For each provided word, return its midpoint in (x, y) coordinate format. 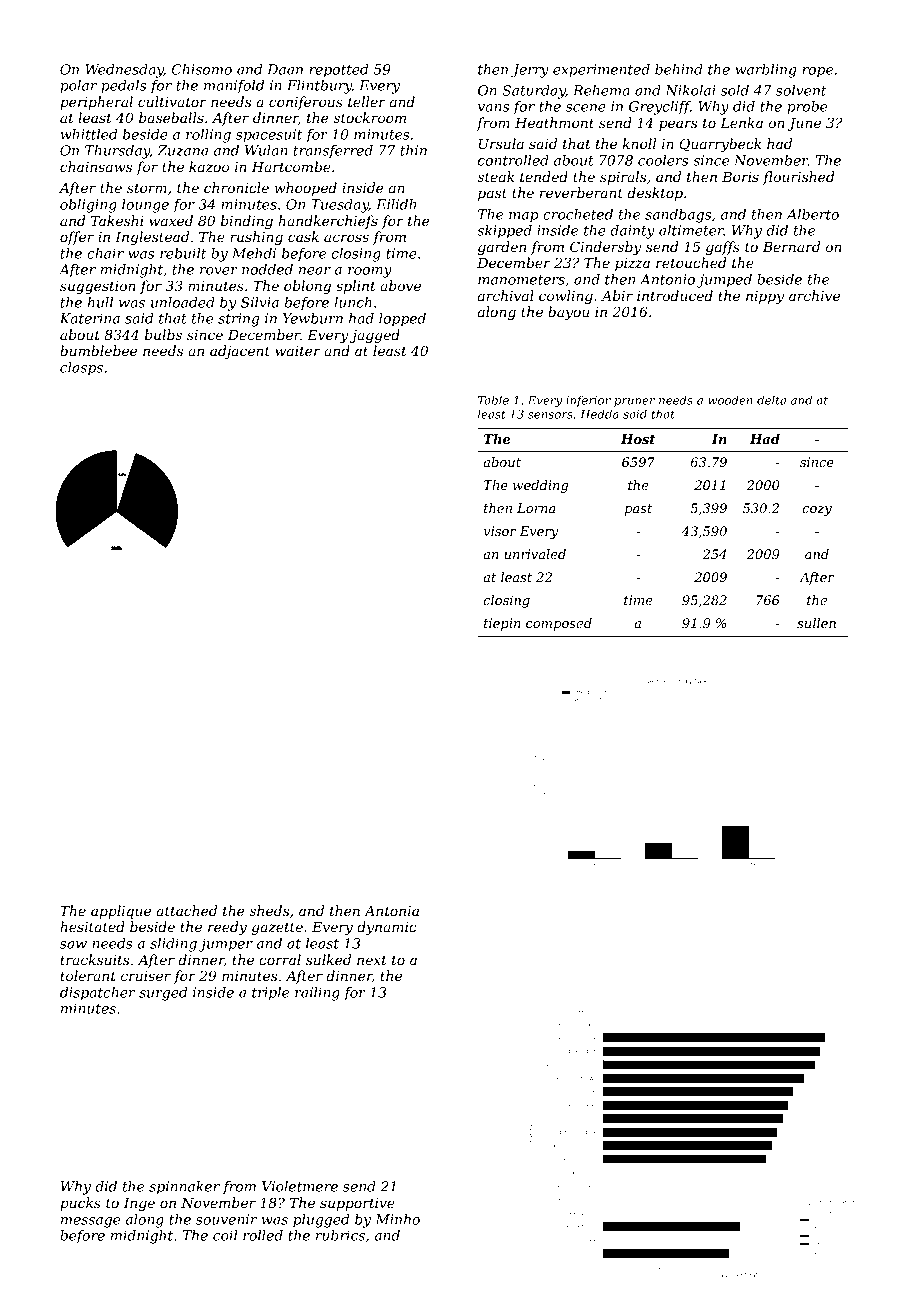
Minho (397, 1219)
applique (121, 912)
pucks (80, 1204)
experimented (601, 71)
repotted (339, 71)
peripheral (96, 103)
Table (493, 400)
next (372, 960)
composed (559, 624)
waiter (297, 351)
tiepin (502, 624)
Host (638, 439)
